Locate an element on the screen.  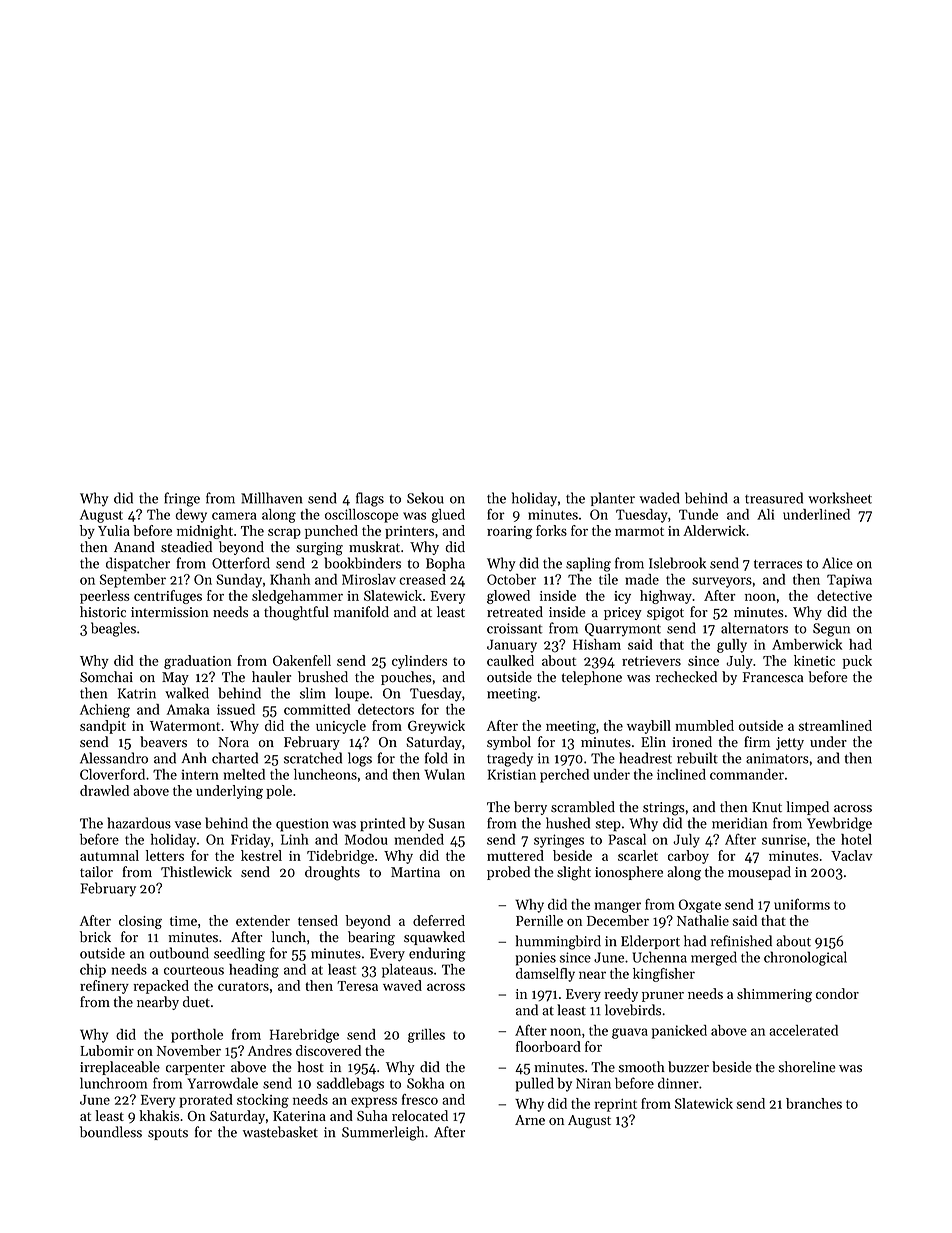
scrambled is located at coordinates (583, 807).
